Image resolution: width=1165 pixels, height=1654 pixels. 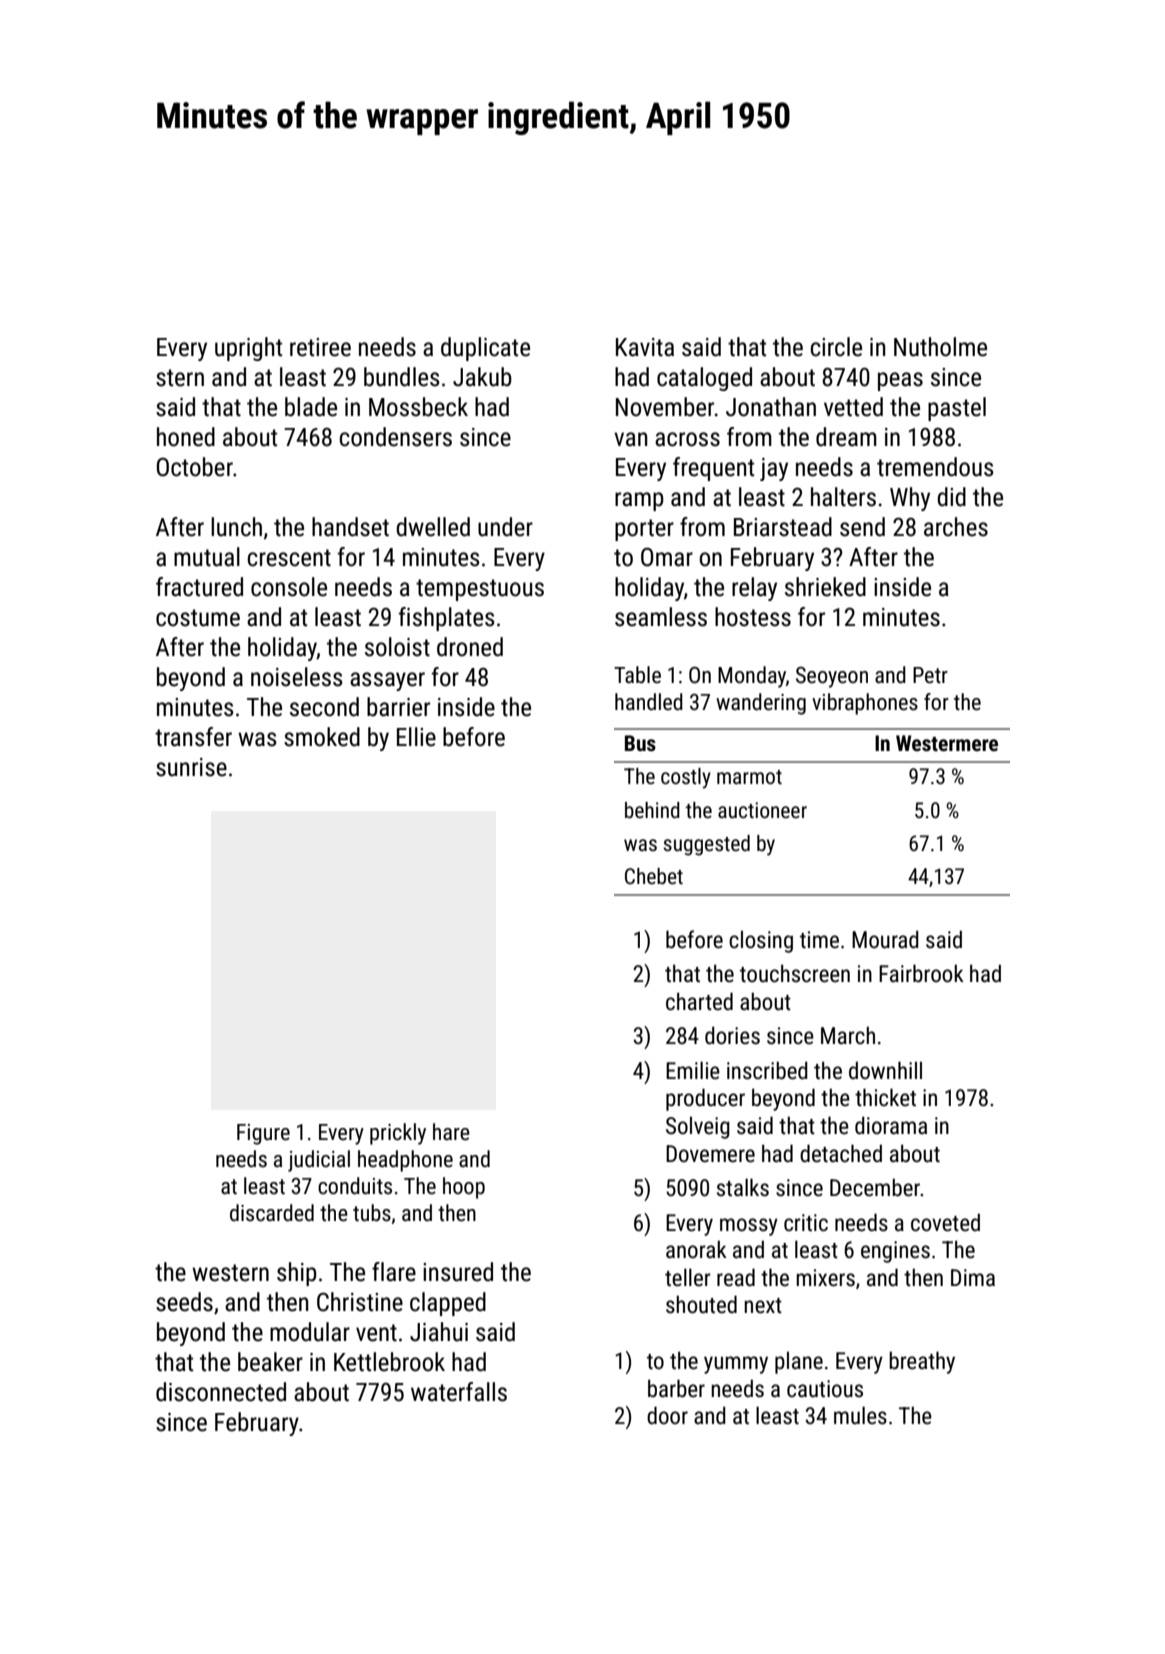 What do you see at coordinates (900, 381) in the document?
I see `peas` at bounding box center [900, 381].
